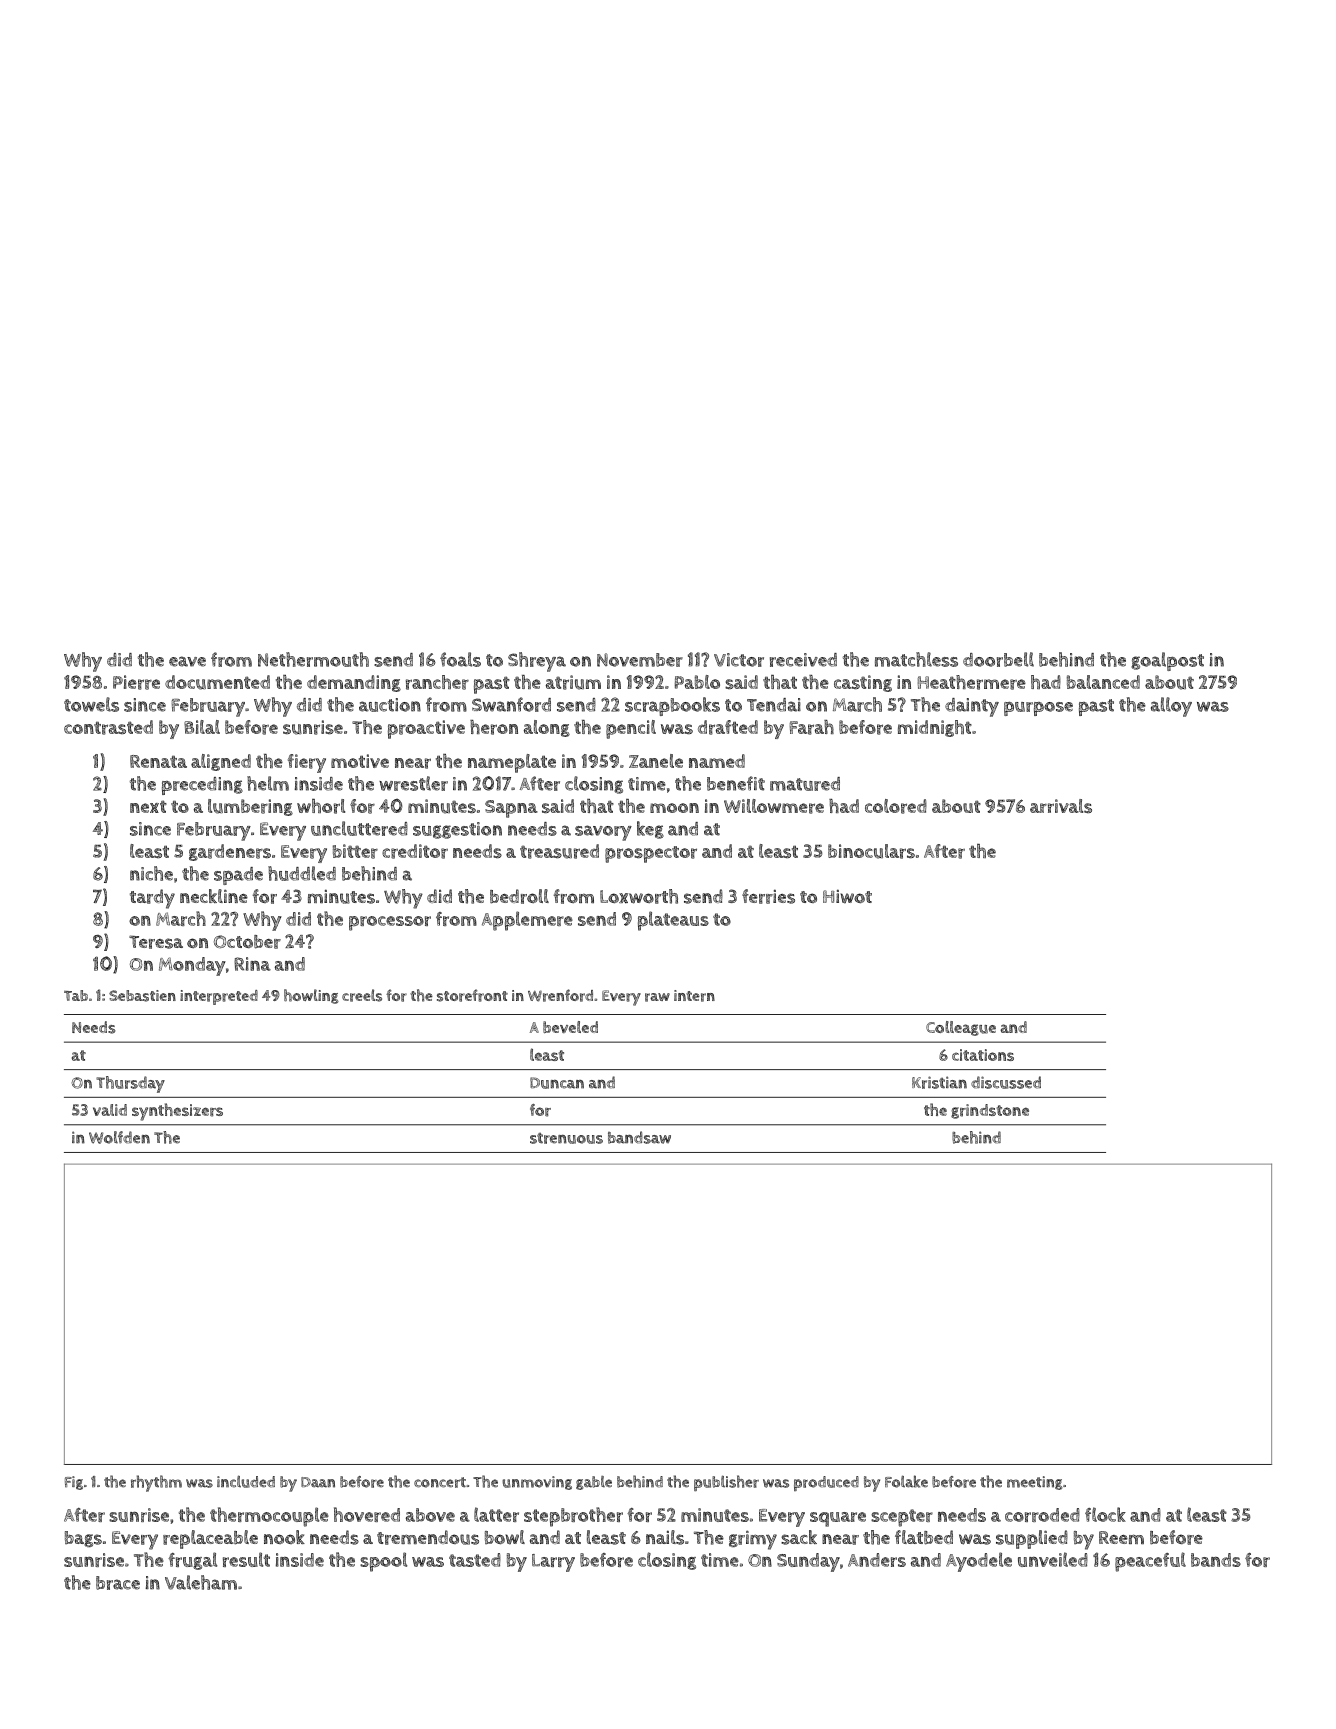  What do you see at coordinates (753, 1540) in the page?
I see `grimy` at bounding box center [753, 1540].
